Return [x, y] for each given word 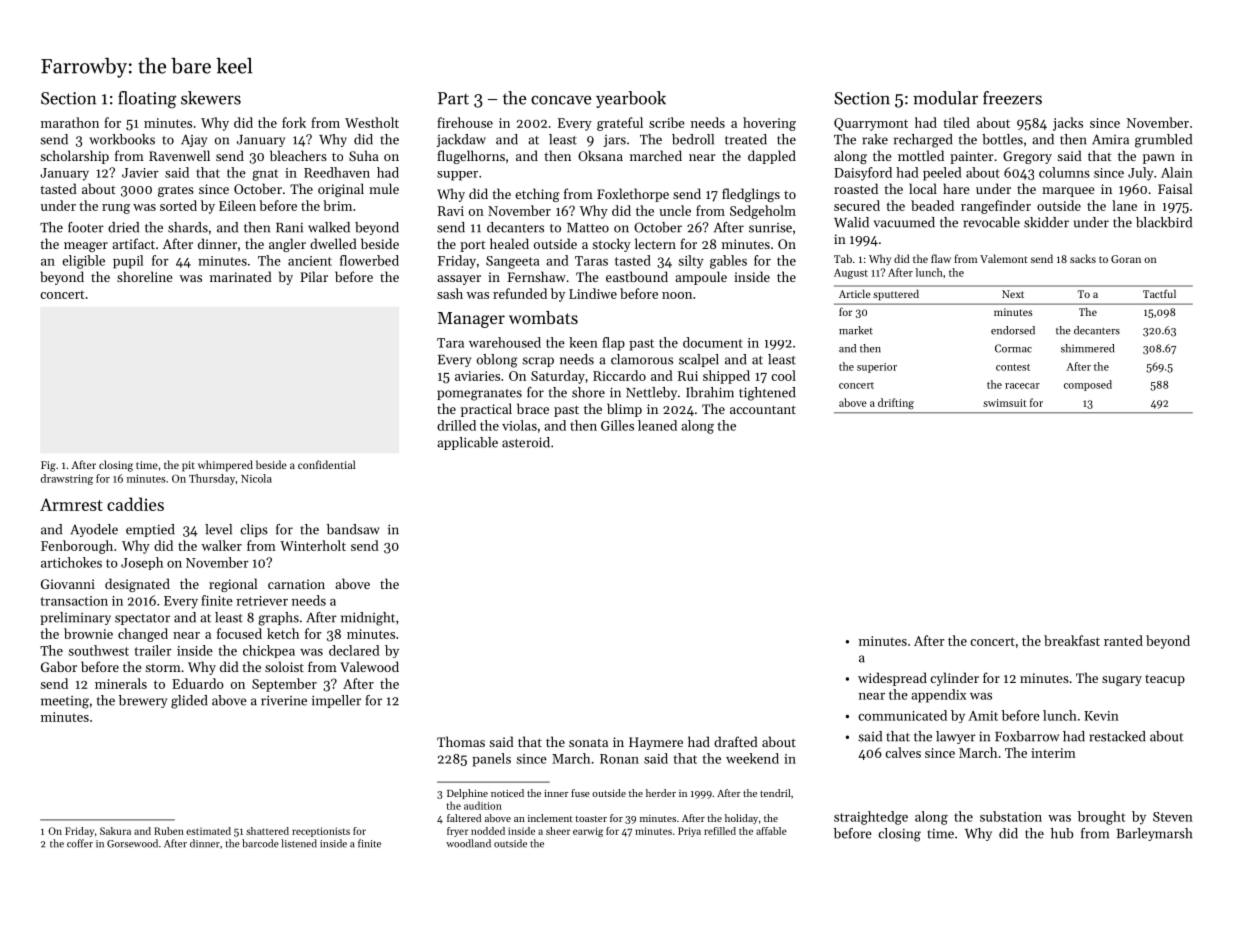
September [284, 685]
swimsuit [1005, 403]
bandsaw [353, 529]
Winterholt [313, 545]
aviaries [477, 376]
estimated [208, 831]
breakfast [1072, 640]
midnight [368, 619]
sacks [1083, 258]
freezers [1012, 98]
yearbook [631, 99]
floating [147, 100]
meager [86, 247]
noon [677, 295]
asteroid [526, 442]
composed [1088, 385]
